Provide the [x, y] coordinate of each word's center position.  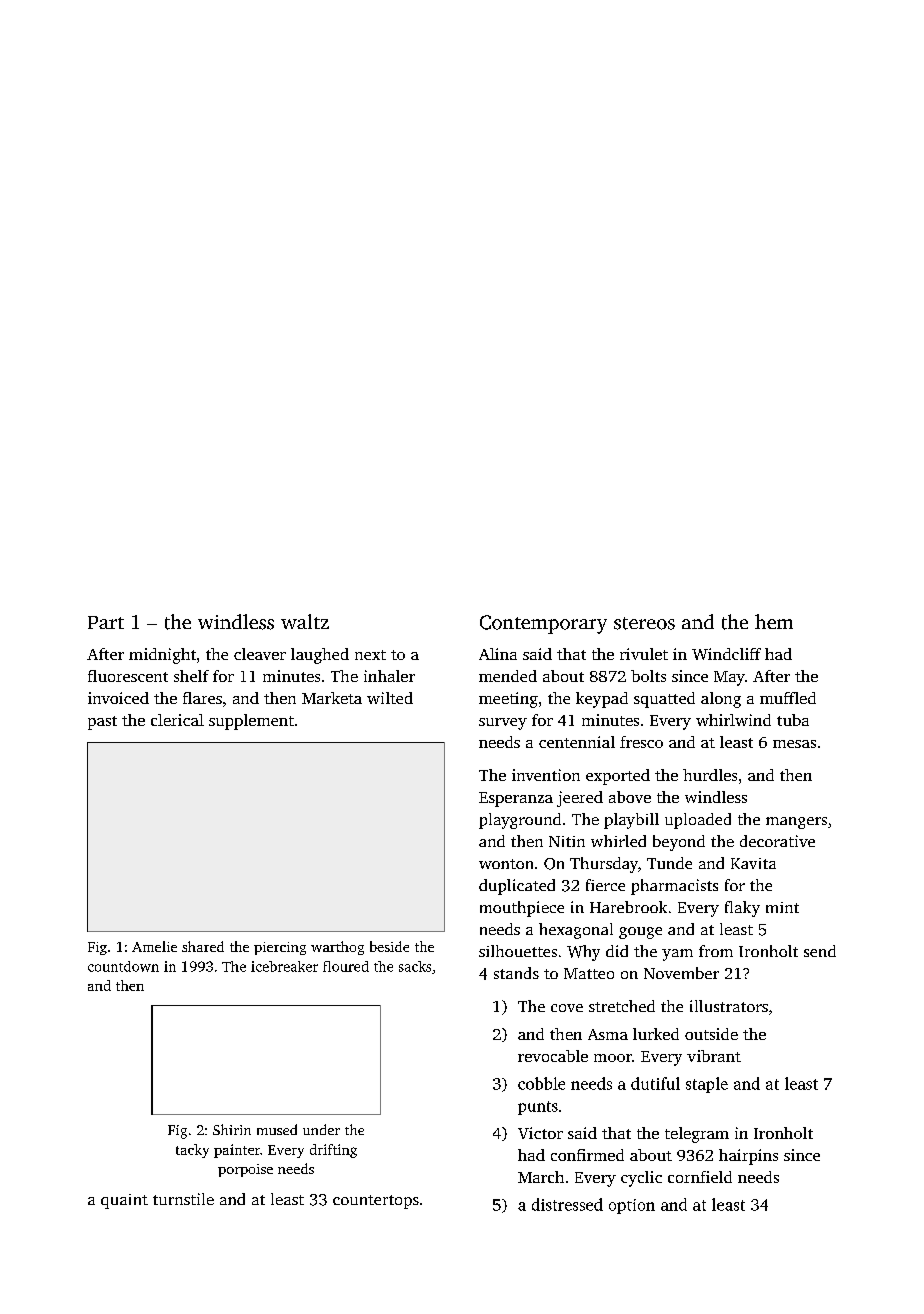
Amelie [154, 946]
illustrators [729, 1006]
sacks [415, 966]
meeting [508, 700]
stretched [622, 1006]
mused [277, 1129]
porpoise [245, 1170]
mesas [794, 744]
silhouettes [518, 951]
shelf [191, 676]
